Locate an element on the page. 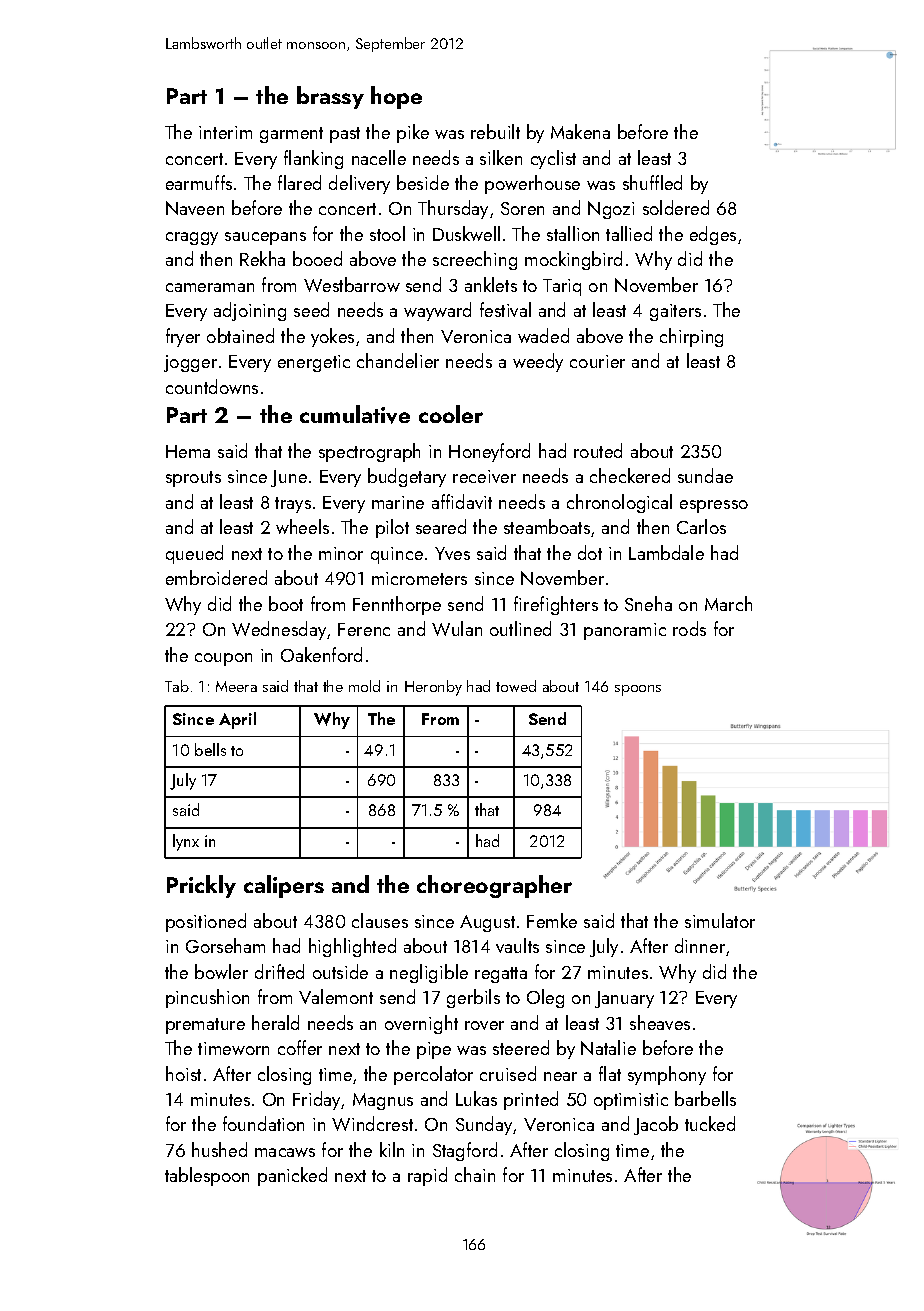 The width and height of the page is (924, 1311). Makena is located at coordinates (580, 131).
